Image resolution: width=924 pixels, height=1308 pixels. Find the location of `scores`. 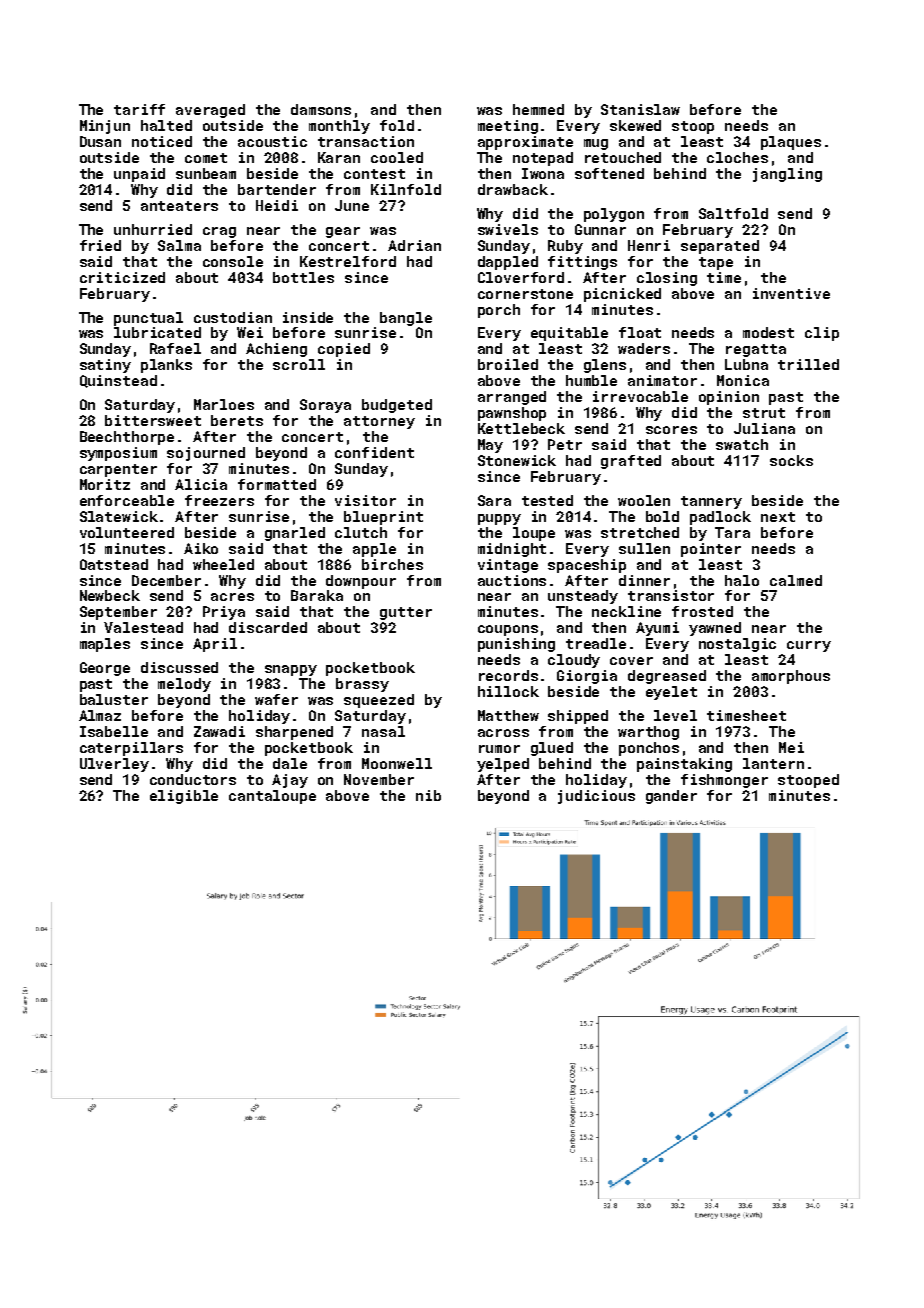

scores is located at coordinates (671, 430).
